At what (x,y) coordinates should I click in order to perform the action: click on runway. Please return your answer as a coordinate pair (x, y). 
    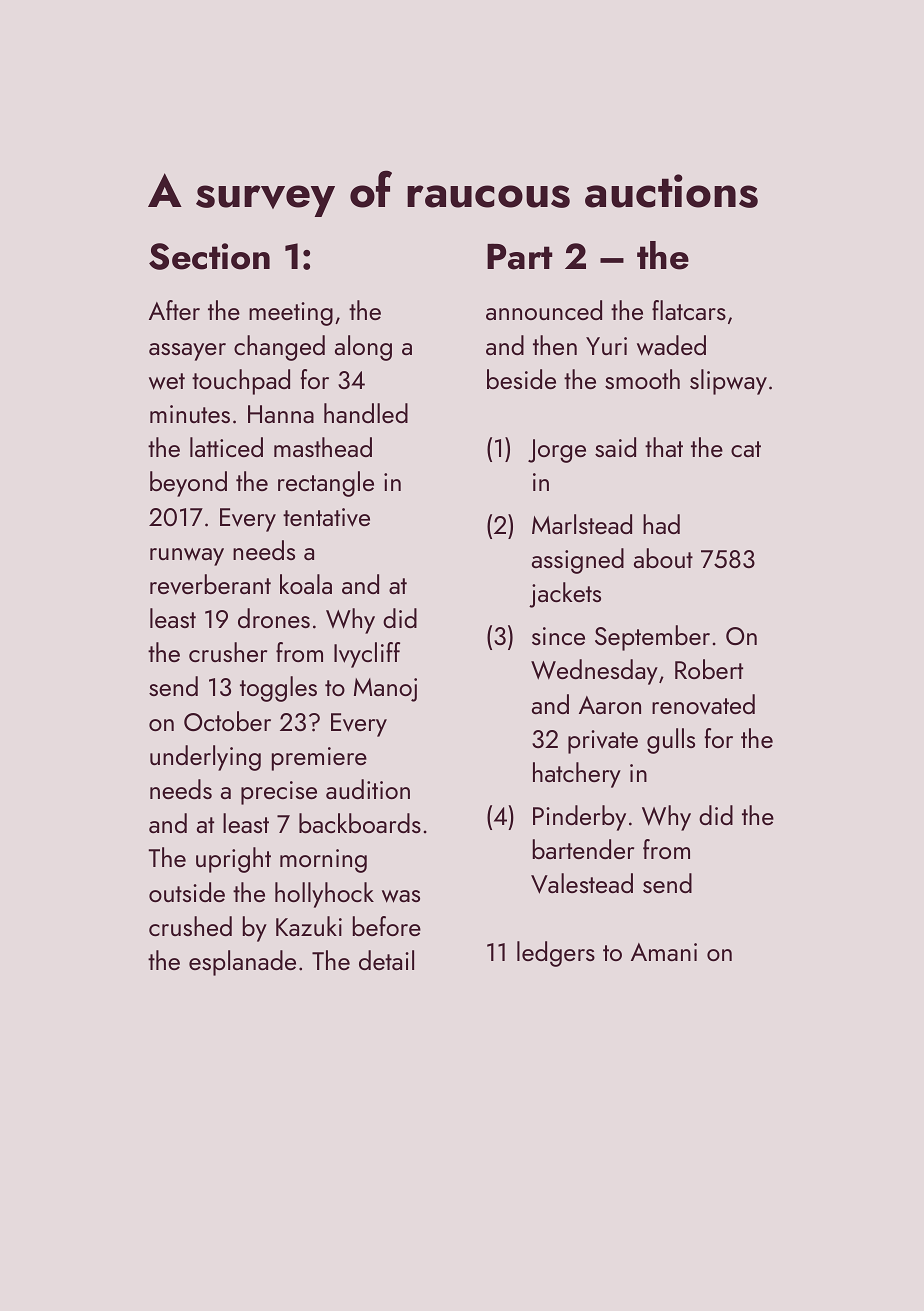
    Looking at the image, I should click on (187, 557).
